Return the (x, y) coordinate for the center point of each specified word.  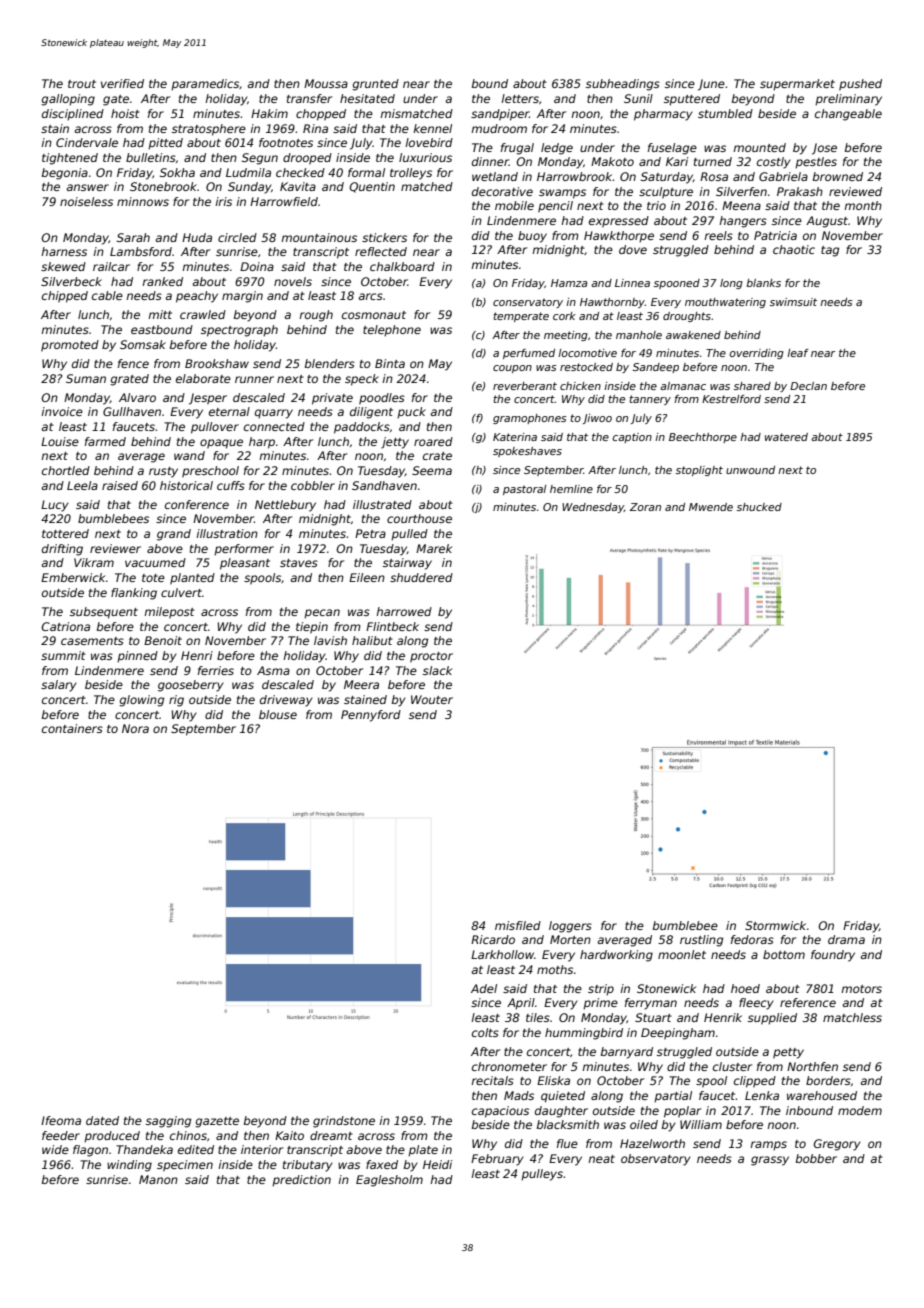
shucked (759, 507)
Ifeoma (61, 1120)
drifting (62, 550)
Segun (260, 159)
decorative (502, 191)
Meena (741, 205)
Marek (434, 548)
